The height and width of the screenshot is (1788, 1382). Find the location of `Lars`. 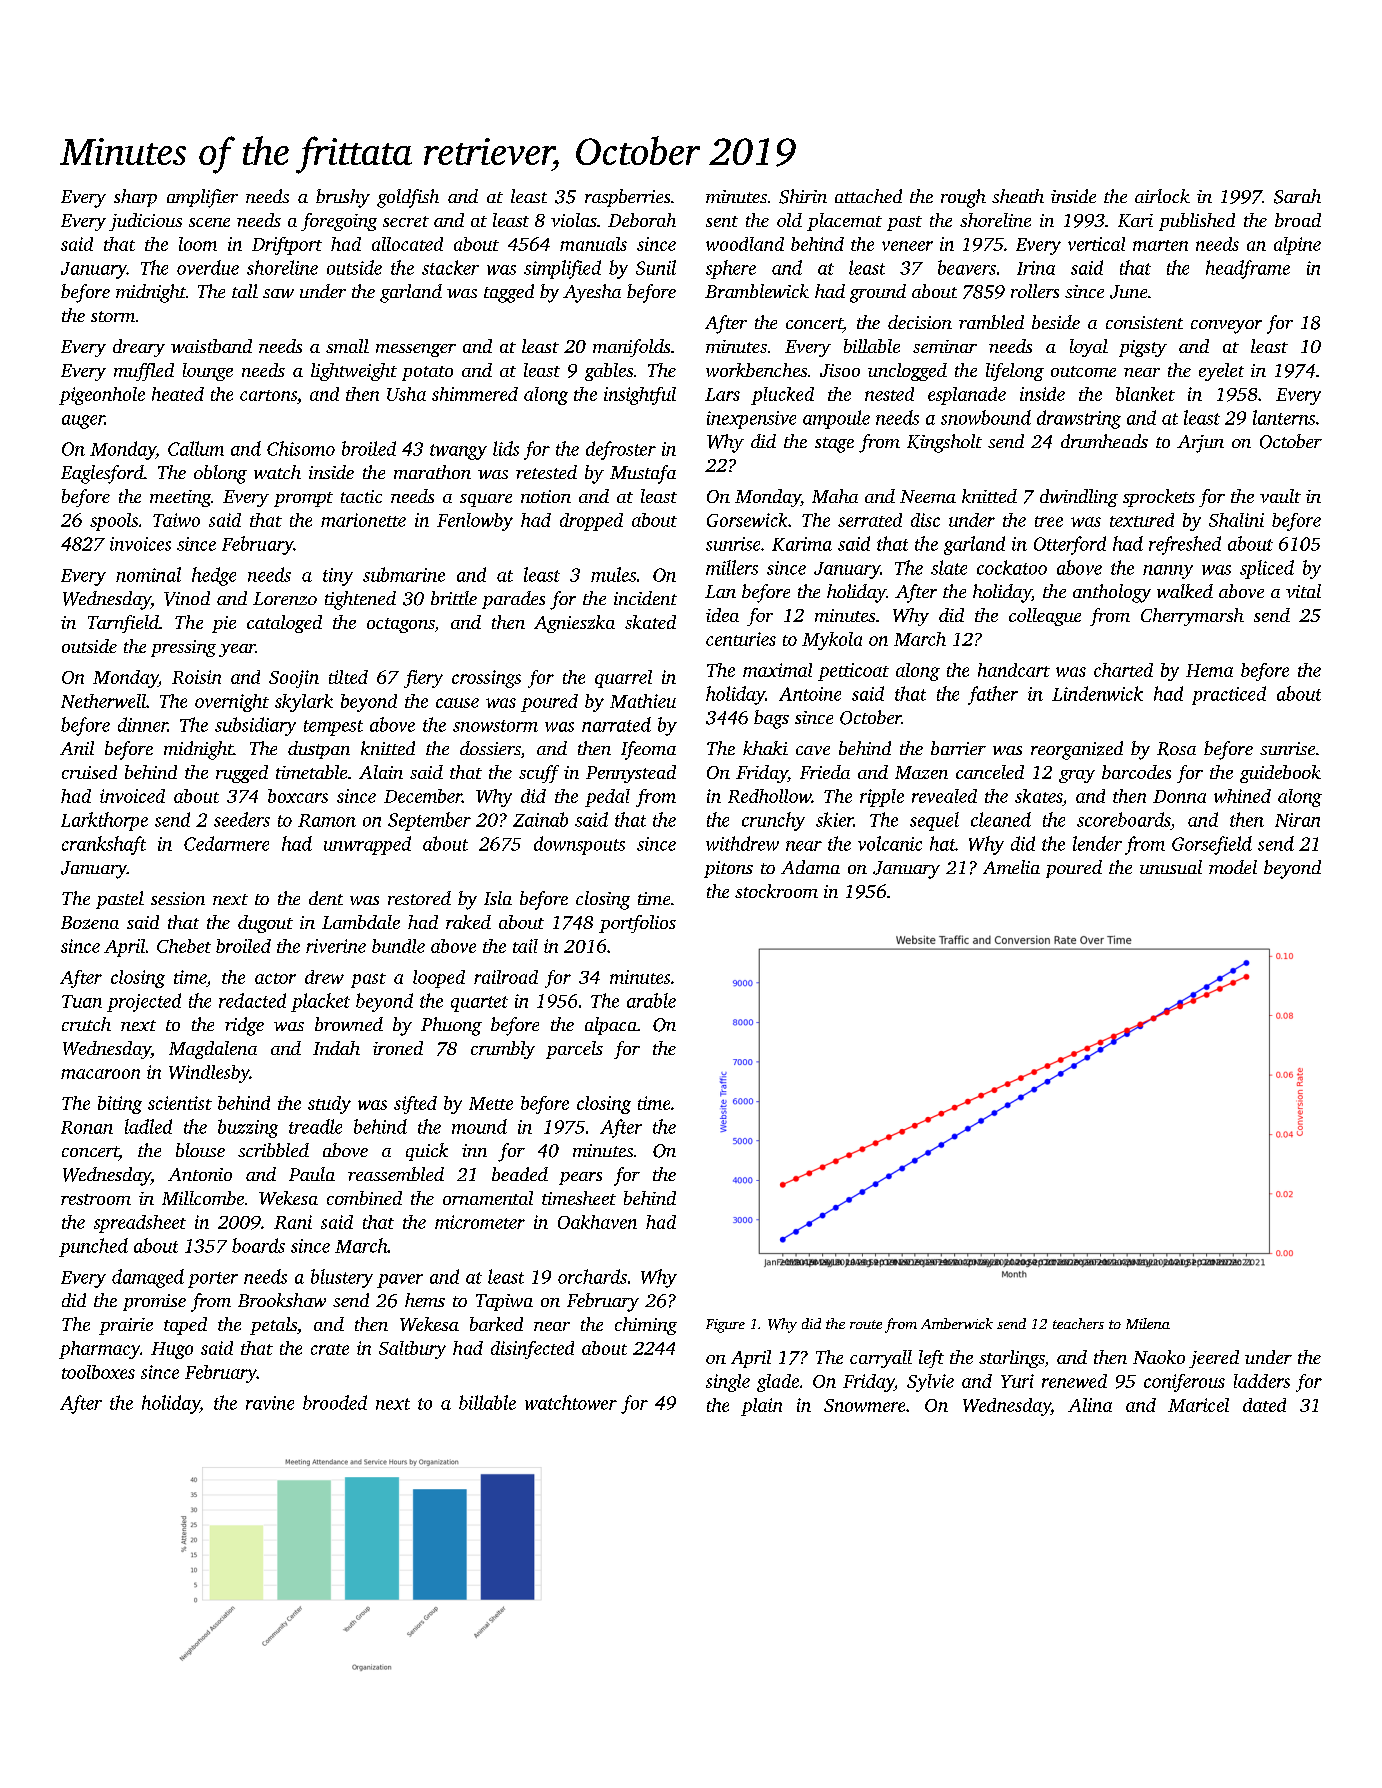

Lars is located at coordinates (722, 394).
